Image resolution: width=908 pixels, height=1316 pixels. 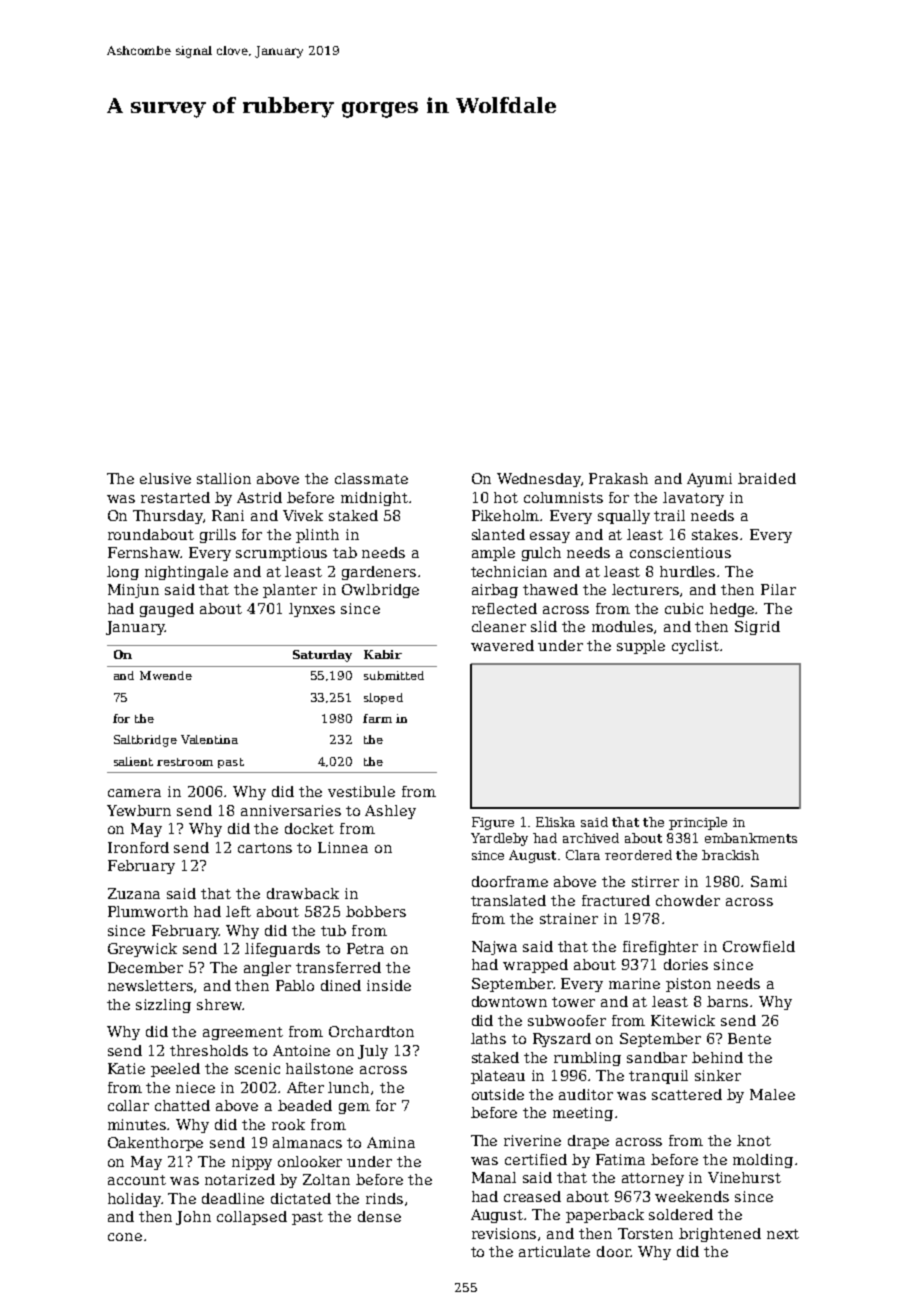 What do you see at coordinates (555, 822) in the screenshot?
I see `Eliska` at bounding box center [555, 822].
